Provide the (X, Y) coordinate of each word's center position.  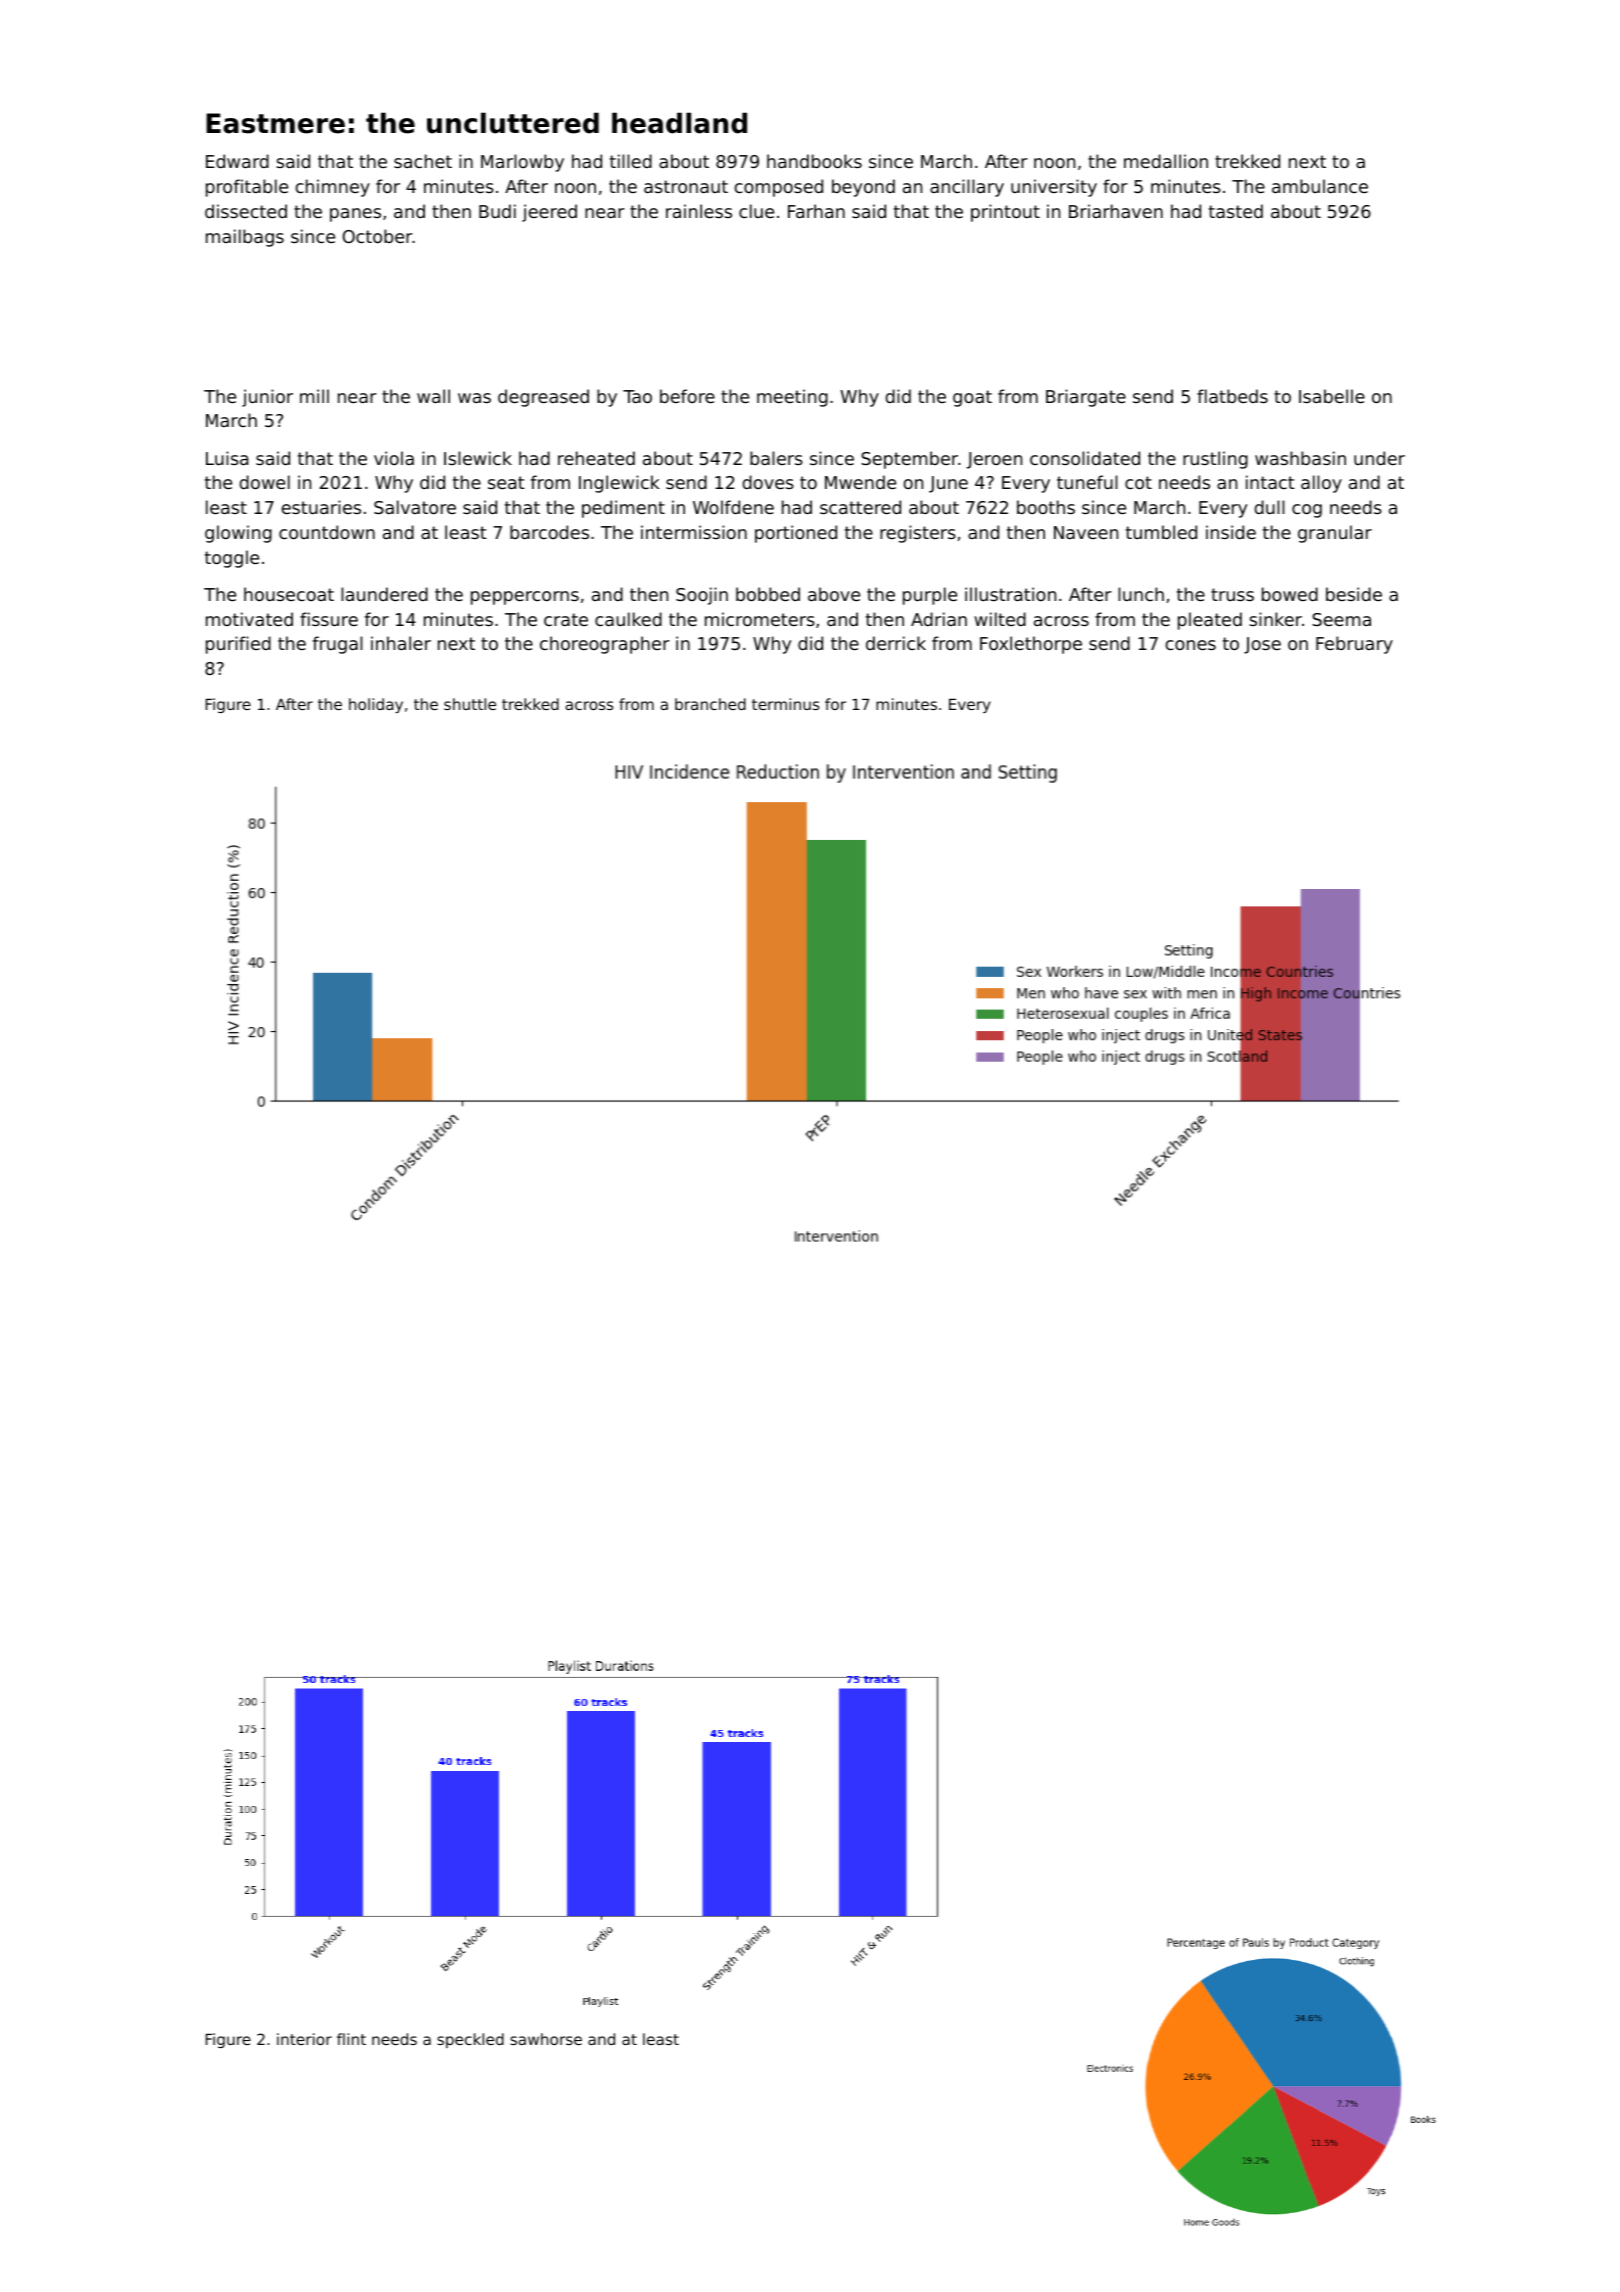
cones (1191, 645)
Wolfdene (733, 507)
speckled (470, 2040)
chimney (333, 188)
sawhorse (546, 2039)
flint (351, 2039)
